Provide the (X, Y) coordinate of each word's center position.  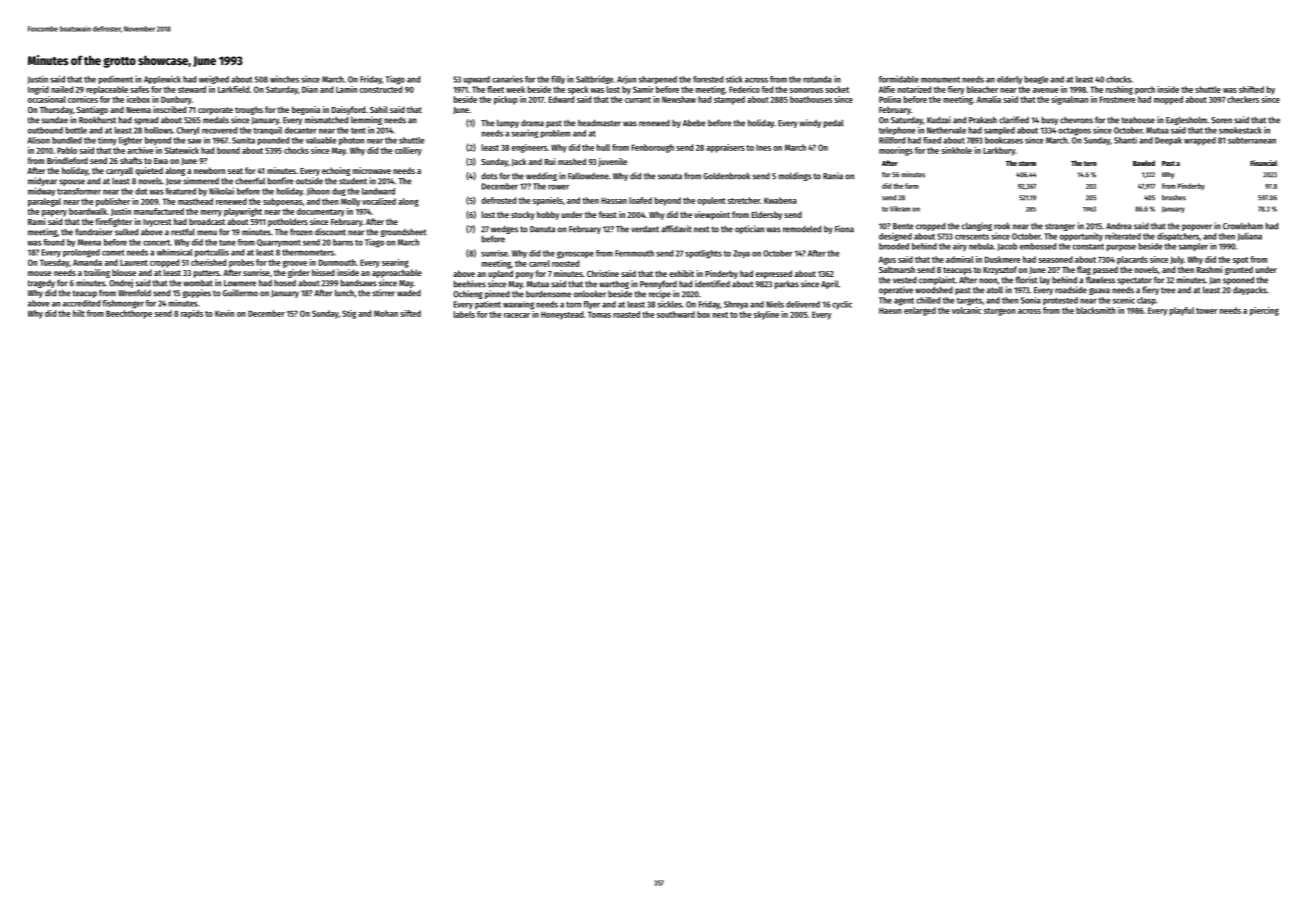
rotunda (817, 79)
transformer (79, 191)
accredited (81, 303)
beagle (1037, 80)
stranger (1060, 227)
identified (712, 284)
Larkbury (999, 151)
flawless (1100, 280)
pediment (116, 79)
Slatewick (182, 150)
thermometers (308, 252)
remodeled (802, 229)
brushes (1174, 198)
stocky (523, 215)
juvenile (612, 162)
